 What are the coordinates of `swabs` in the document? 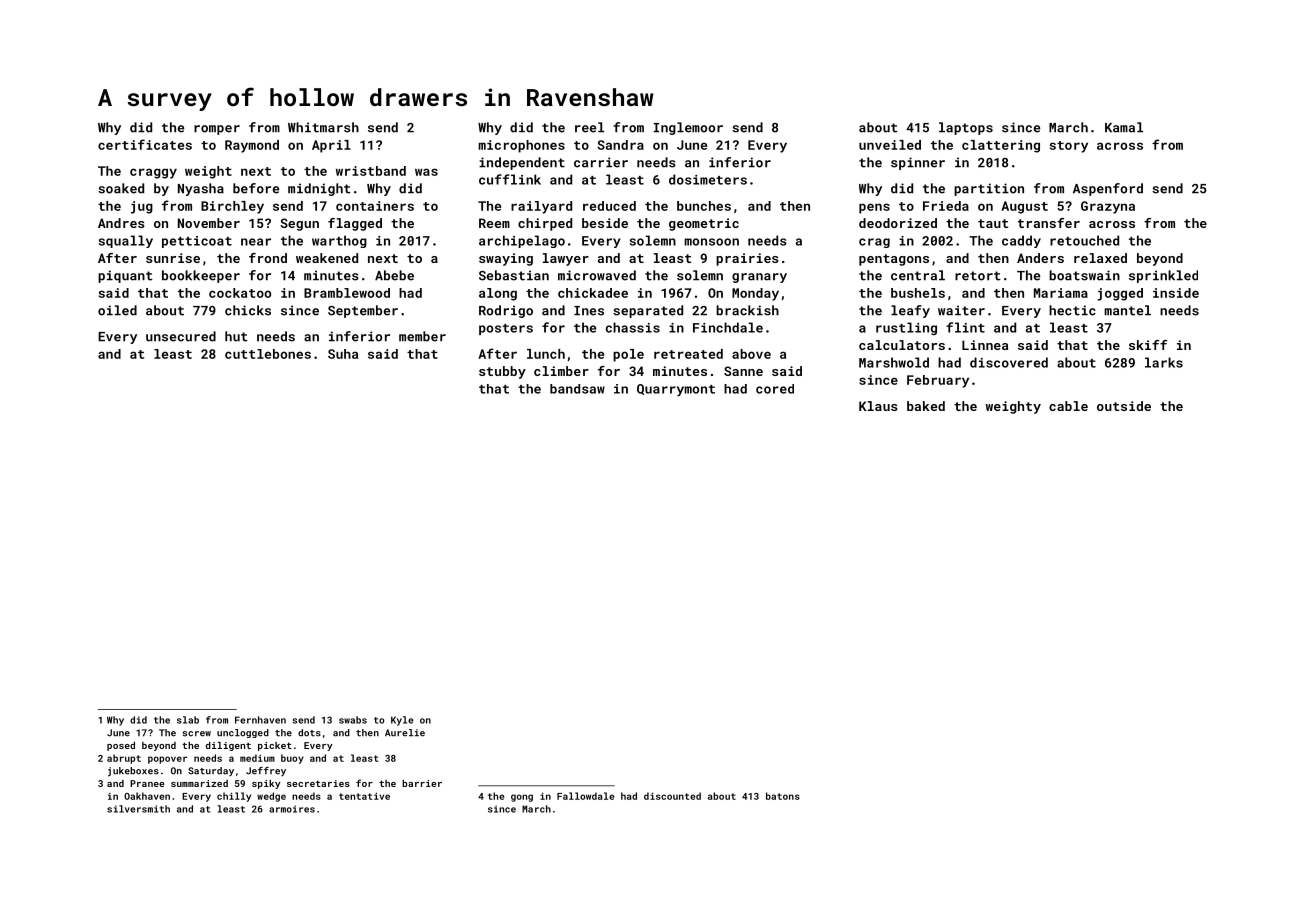 It's located at (353, 720).
